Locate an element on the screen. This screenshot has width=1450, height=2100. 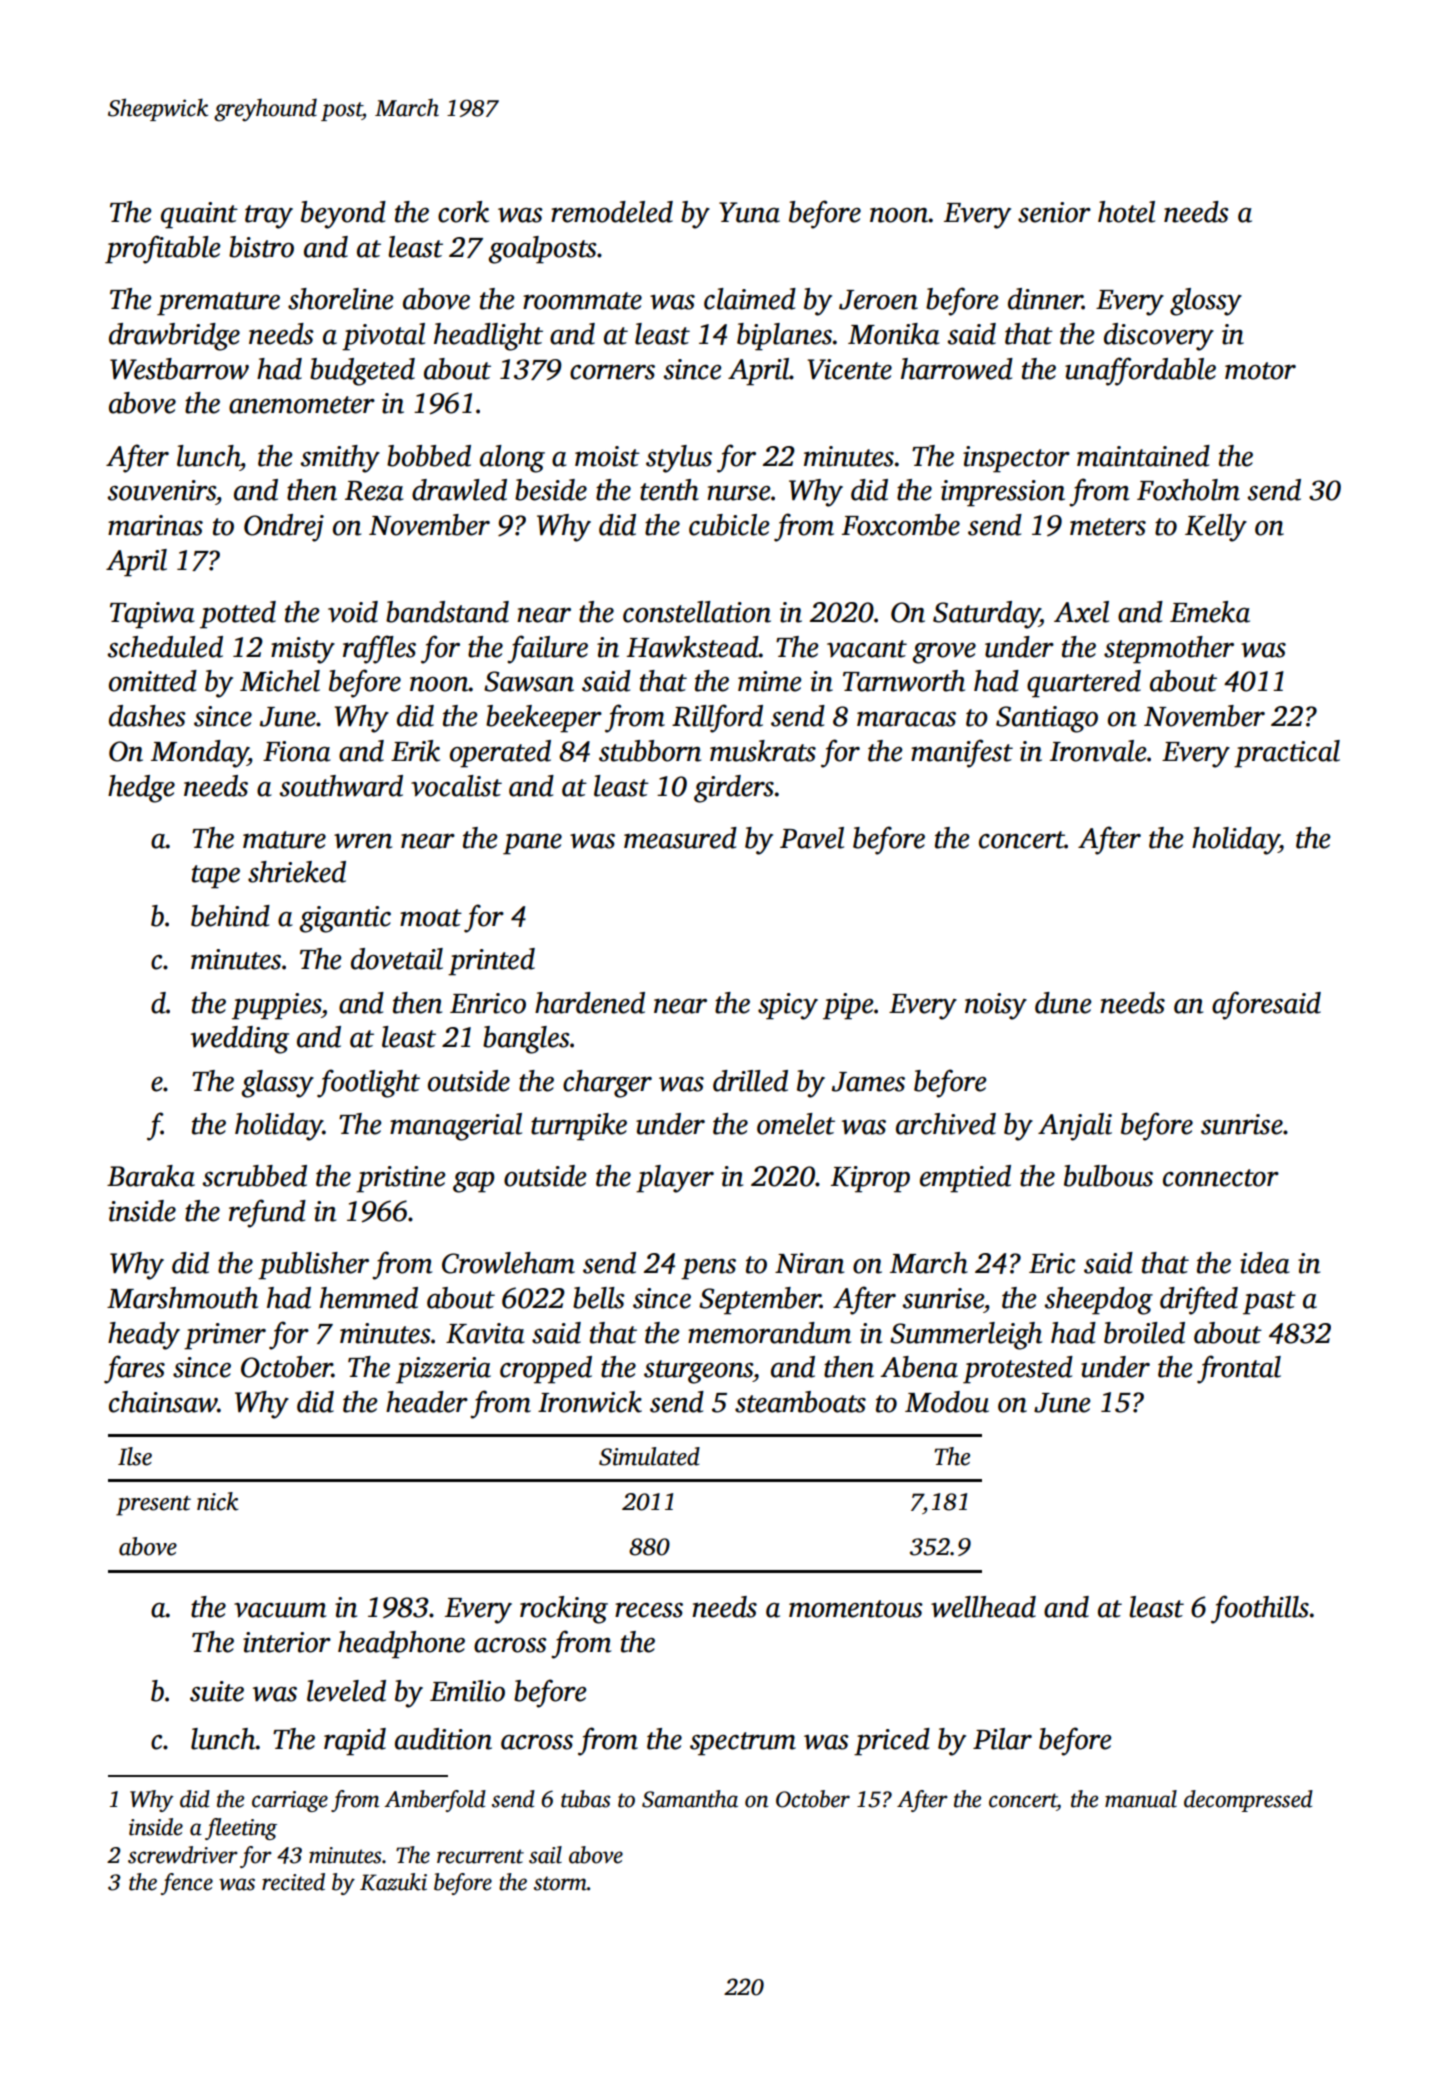
pipe is located at coordinates (848, 1006).
